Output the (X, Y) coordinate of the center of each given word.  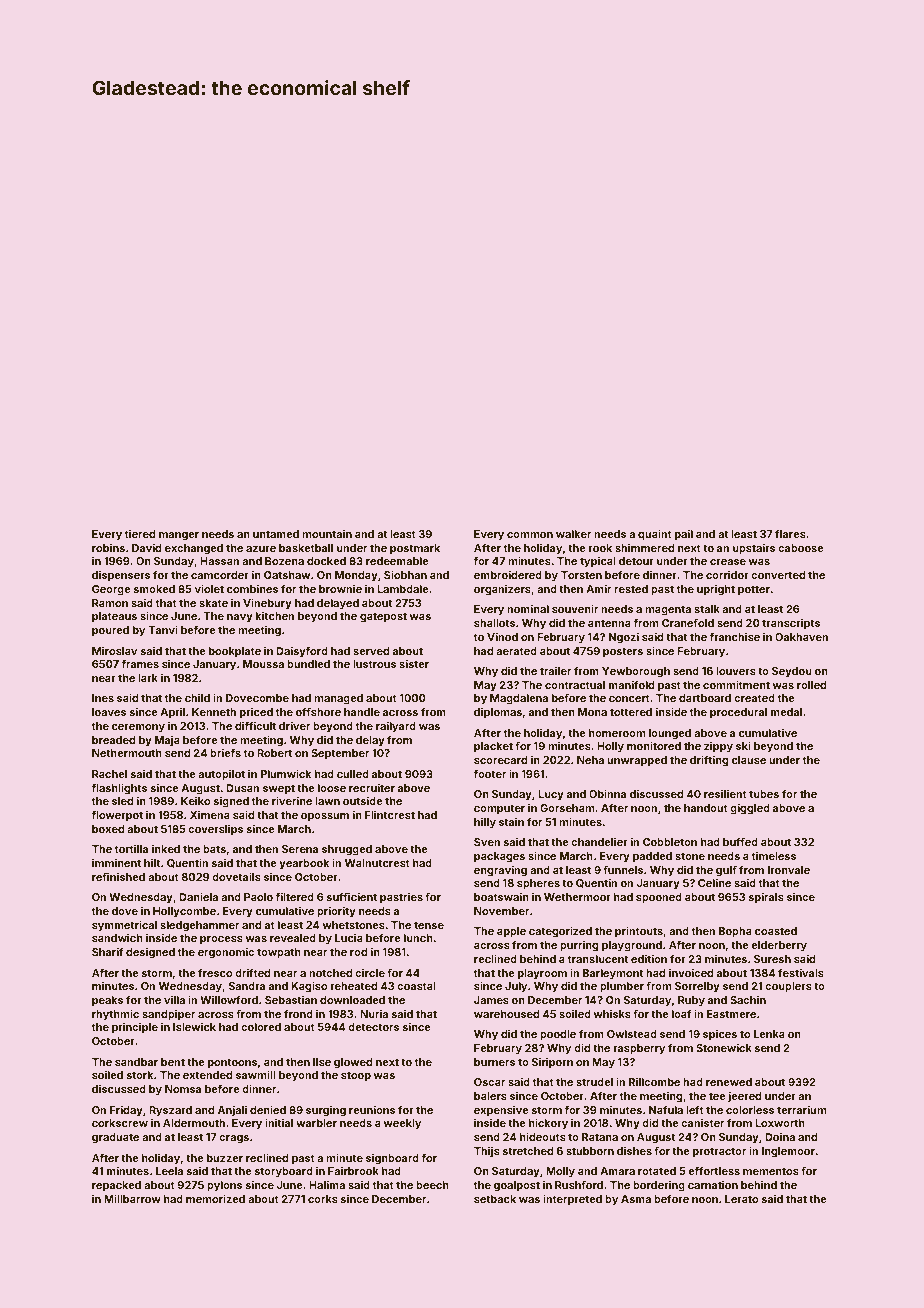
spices (720, 1035)
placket (493, 747)
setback (495, 1199)
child (197, 698)
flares (790, 533)
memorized (215, 1198)
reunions (372, 1109)
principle (135, 1028)
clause (749, 760)
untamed (276, 534)
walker (573, 534)
